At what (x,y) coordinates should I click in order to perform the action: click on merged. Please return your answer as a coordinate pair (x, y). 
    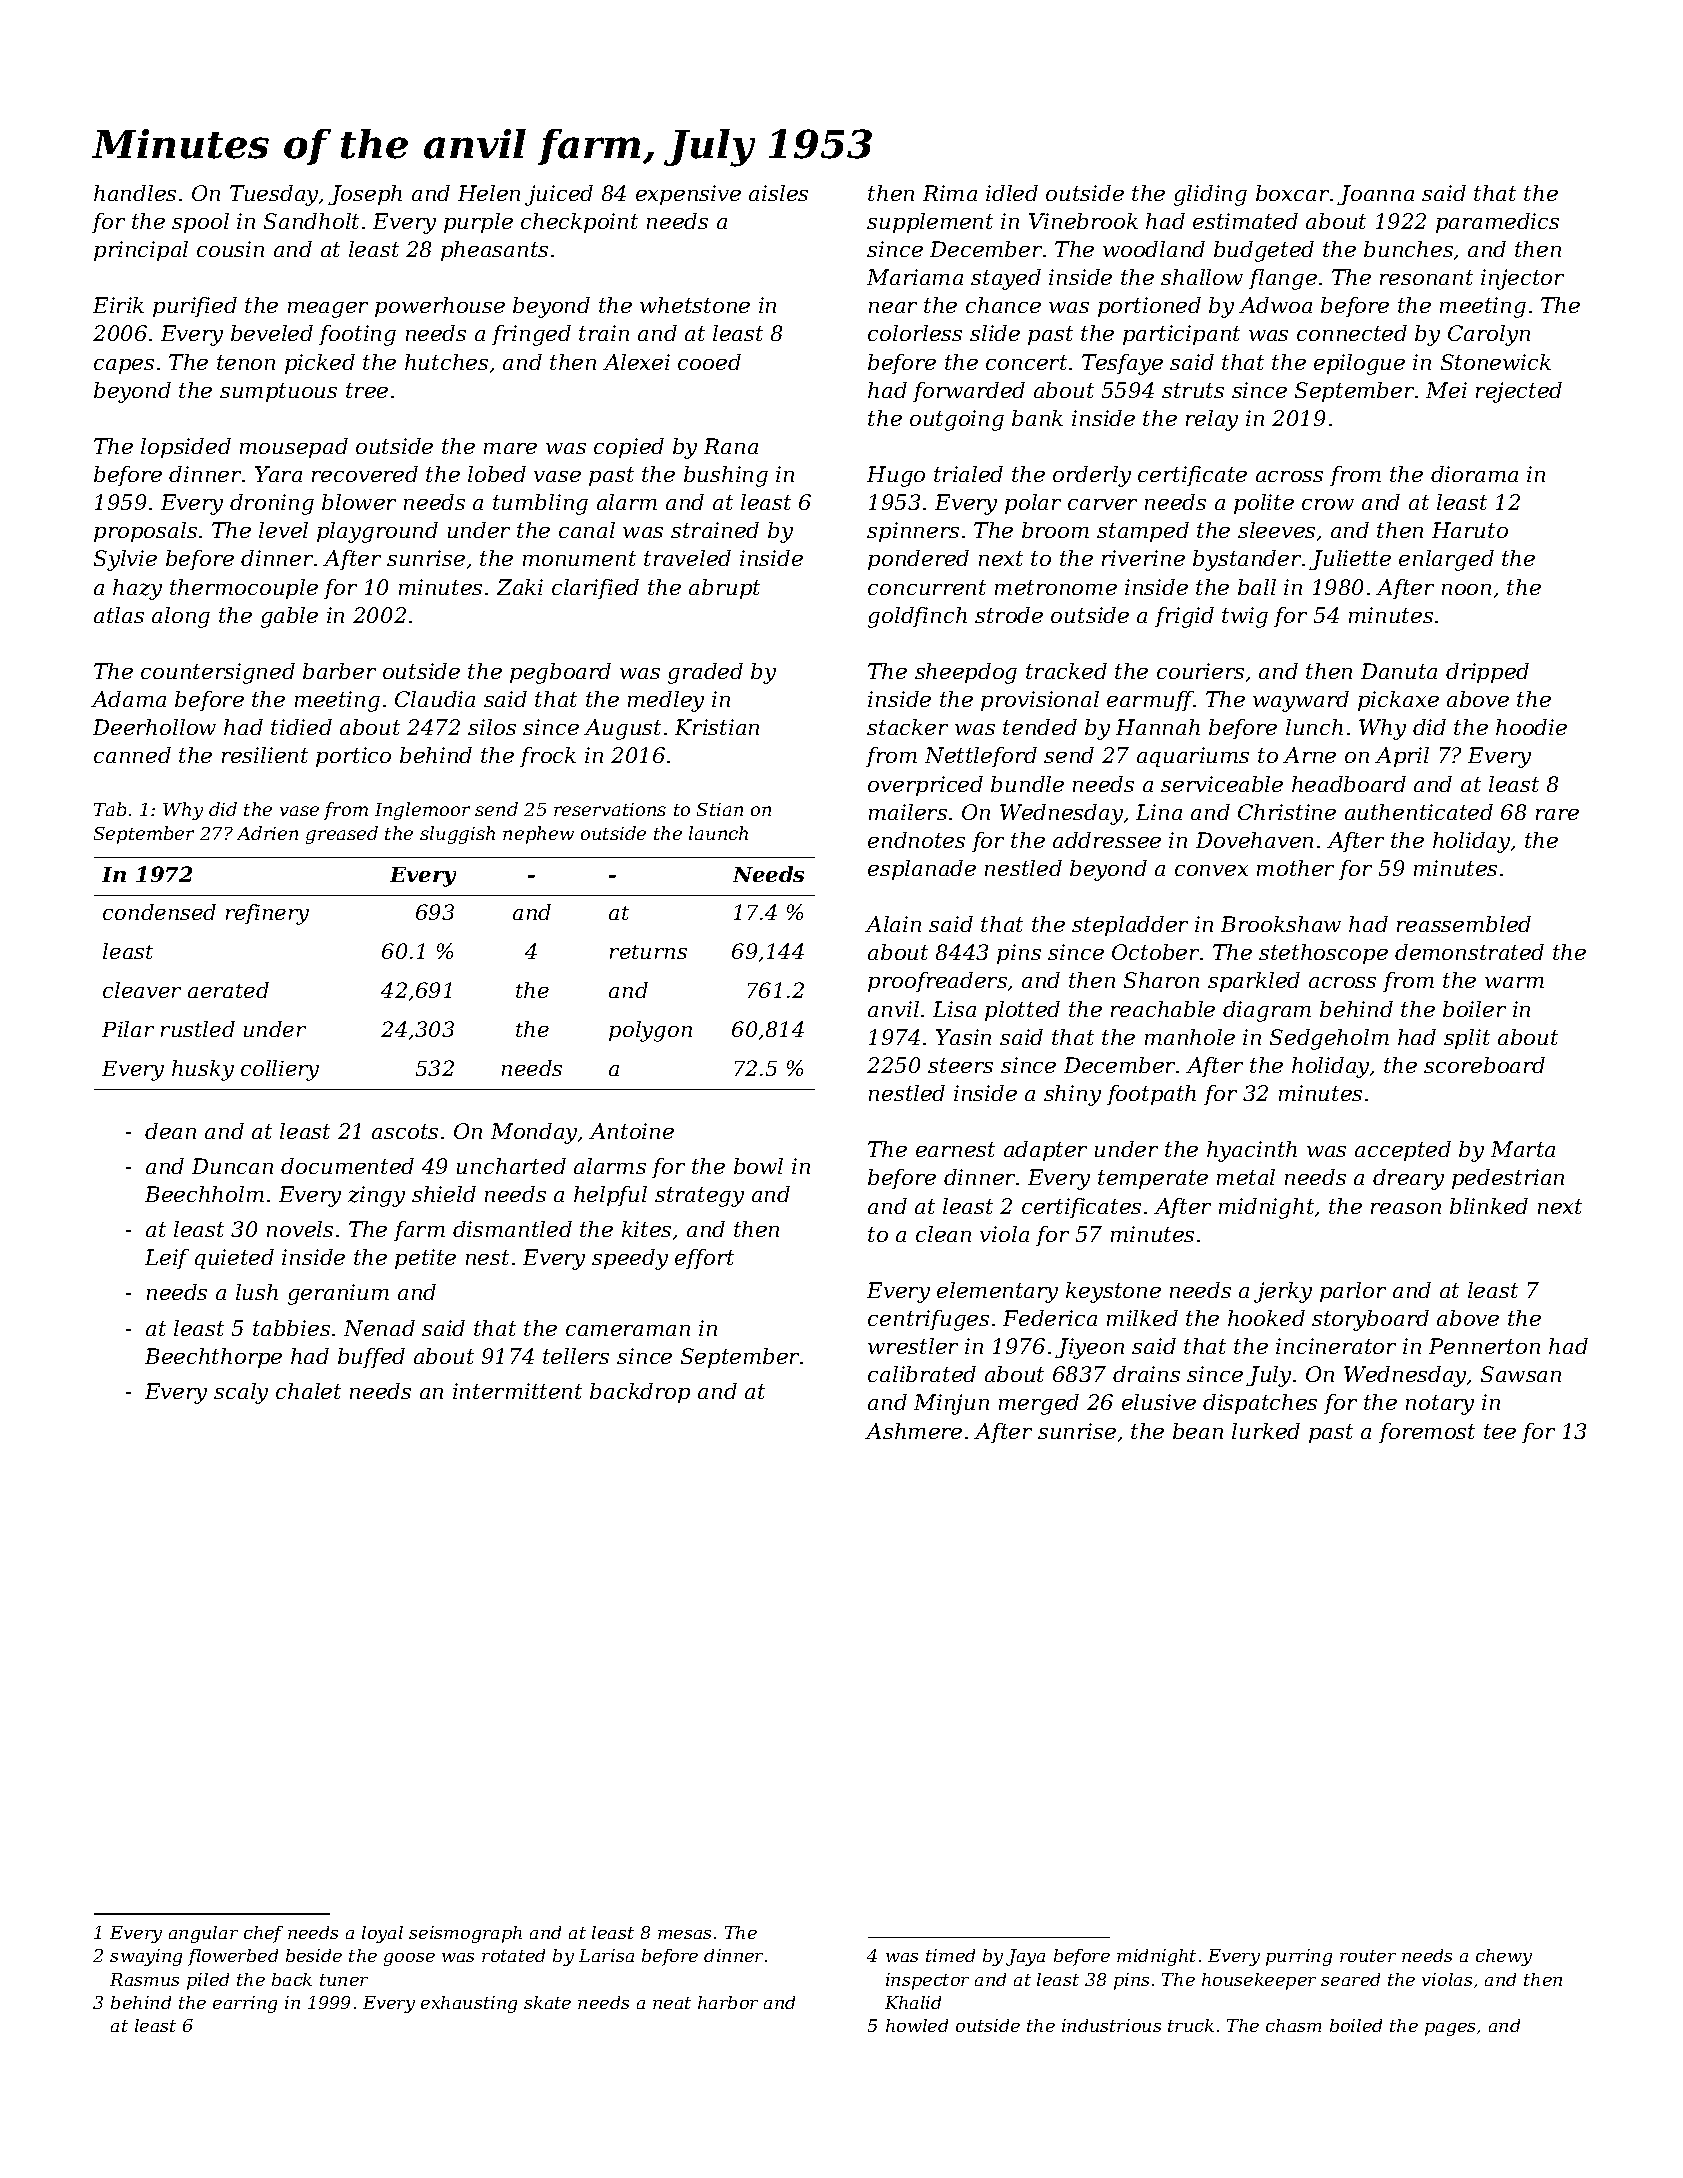
    Looking at the image, I should click on (1039, 1404).
